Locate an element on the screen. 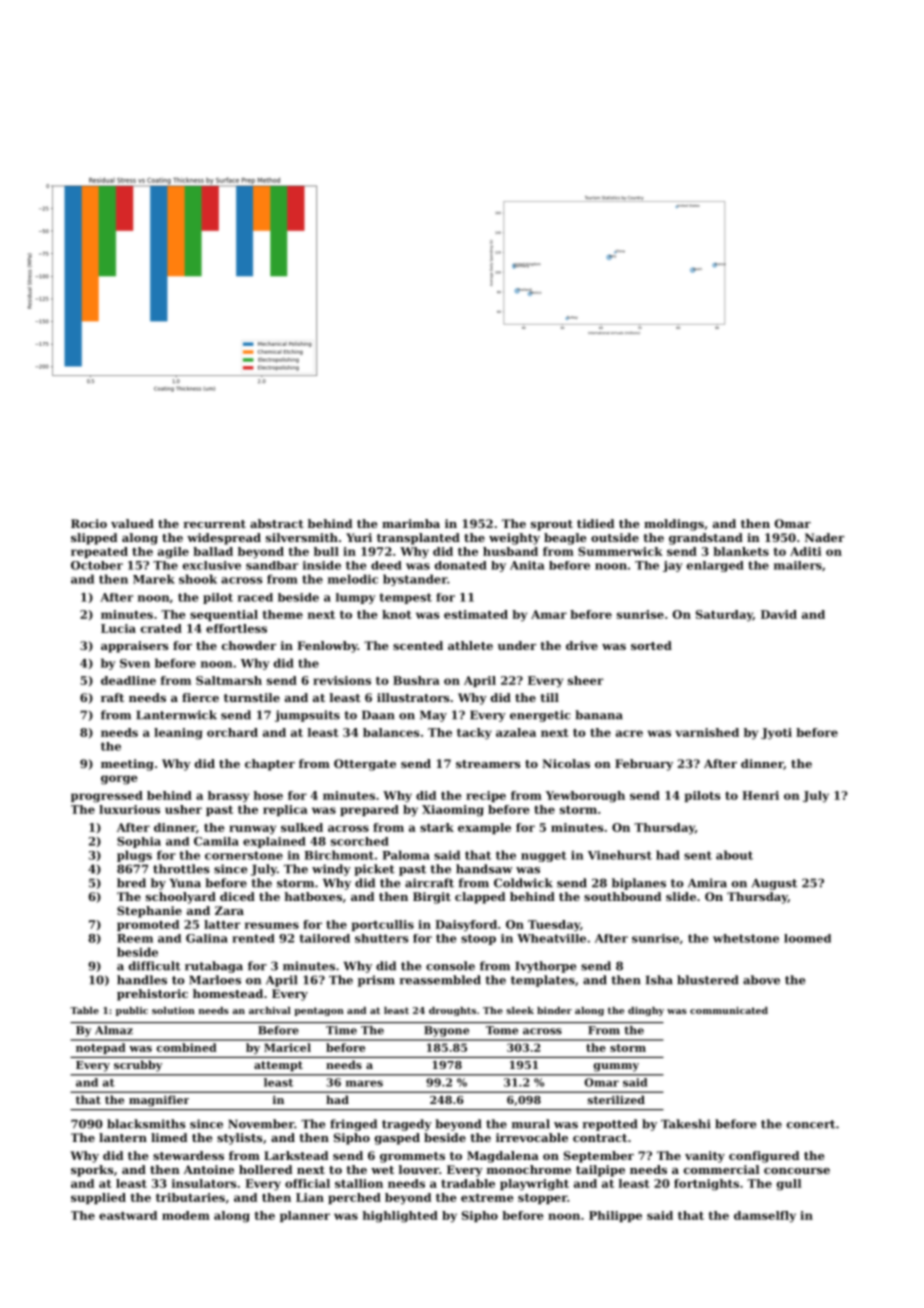 The height and width of the screenshot is (1308, 924). Philippe is located at coordinates (615, 1216).
